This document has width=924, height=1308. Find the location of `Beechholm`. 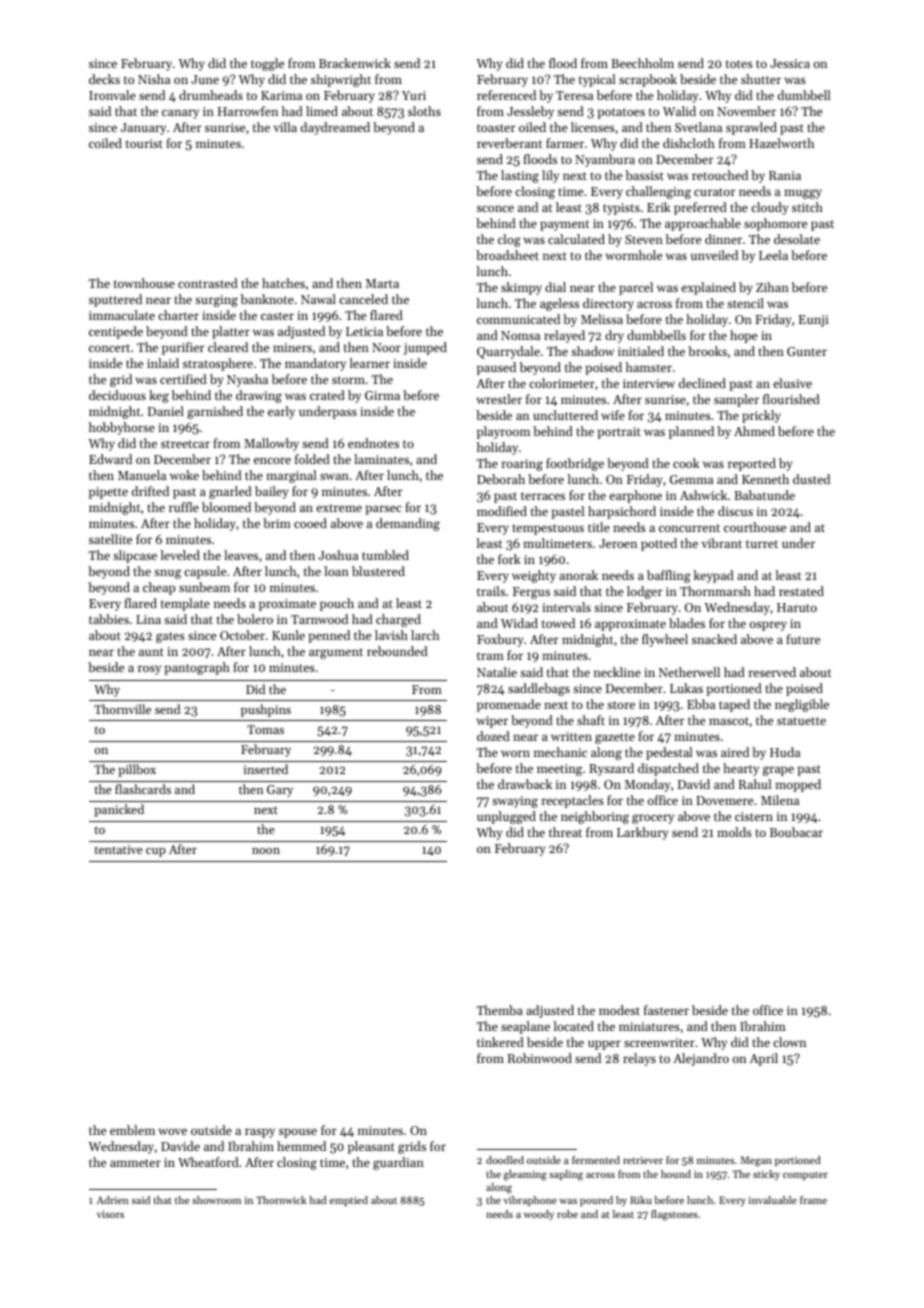

Beechholm is located at coordinates (642, 63).
